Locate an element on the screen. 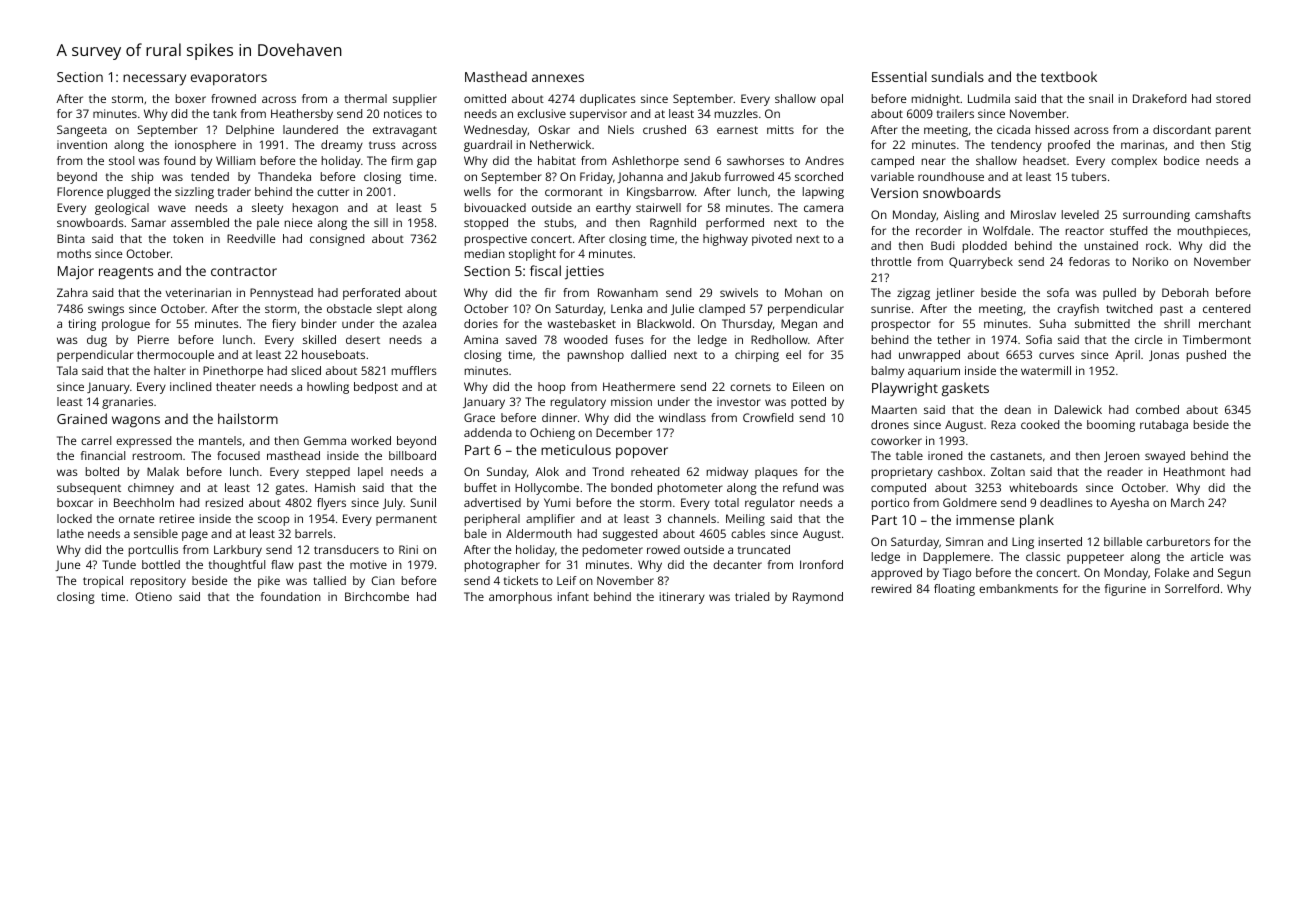 The image size is (1308, 924). saved is located at coordinates (521, 339).
